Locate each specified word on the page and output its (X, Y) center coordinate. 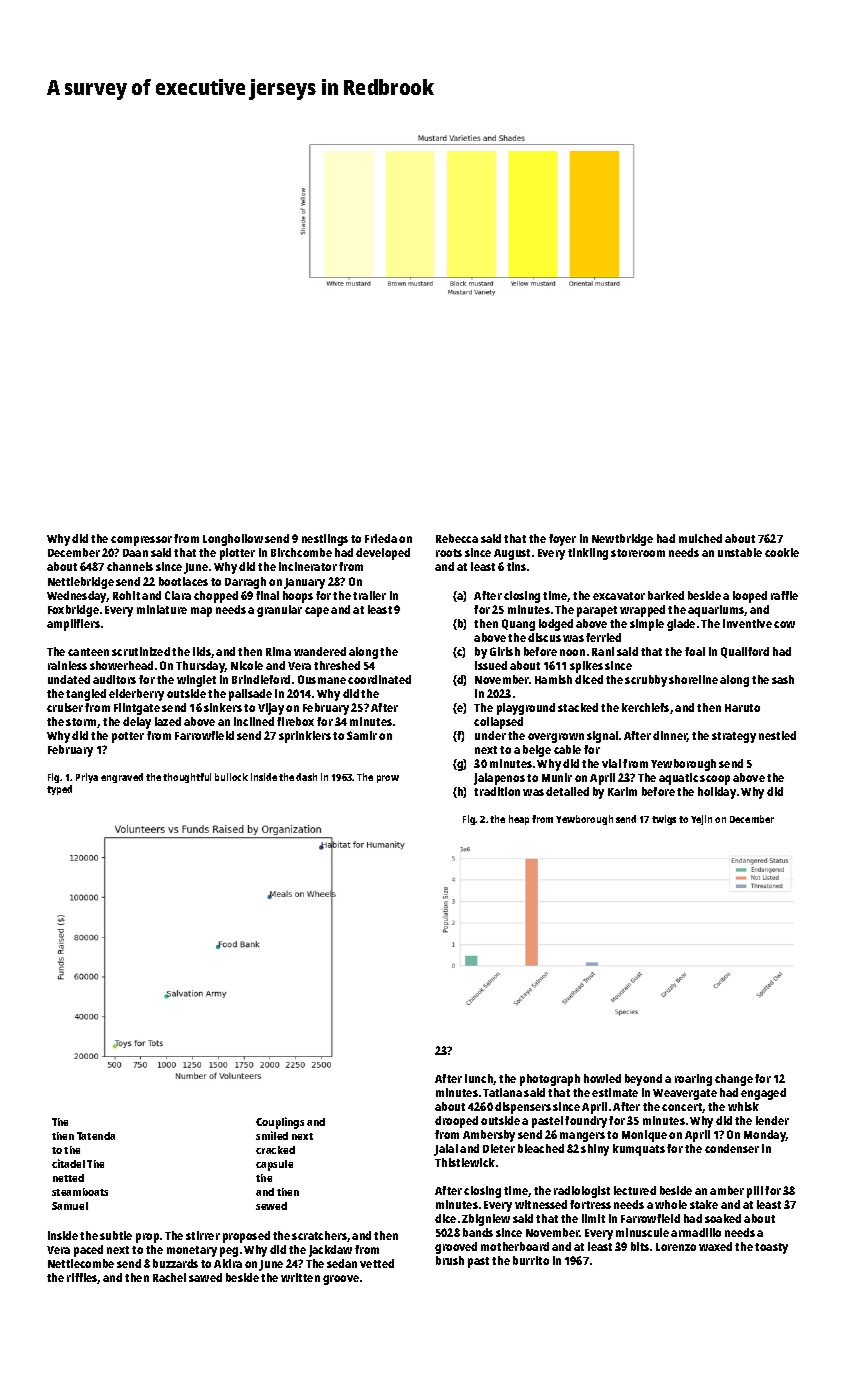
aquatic (678, 779)
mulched (700, 538)
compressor (141, 541)
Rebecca (457, 538)
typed (59, 790)
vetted (377, 1263)
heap (519, 820)
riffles (82, 1278)
